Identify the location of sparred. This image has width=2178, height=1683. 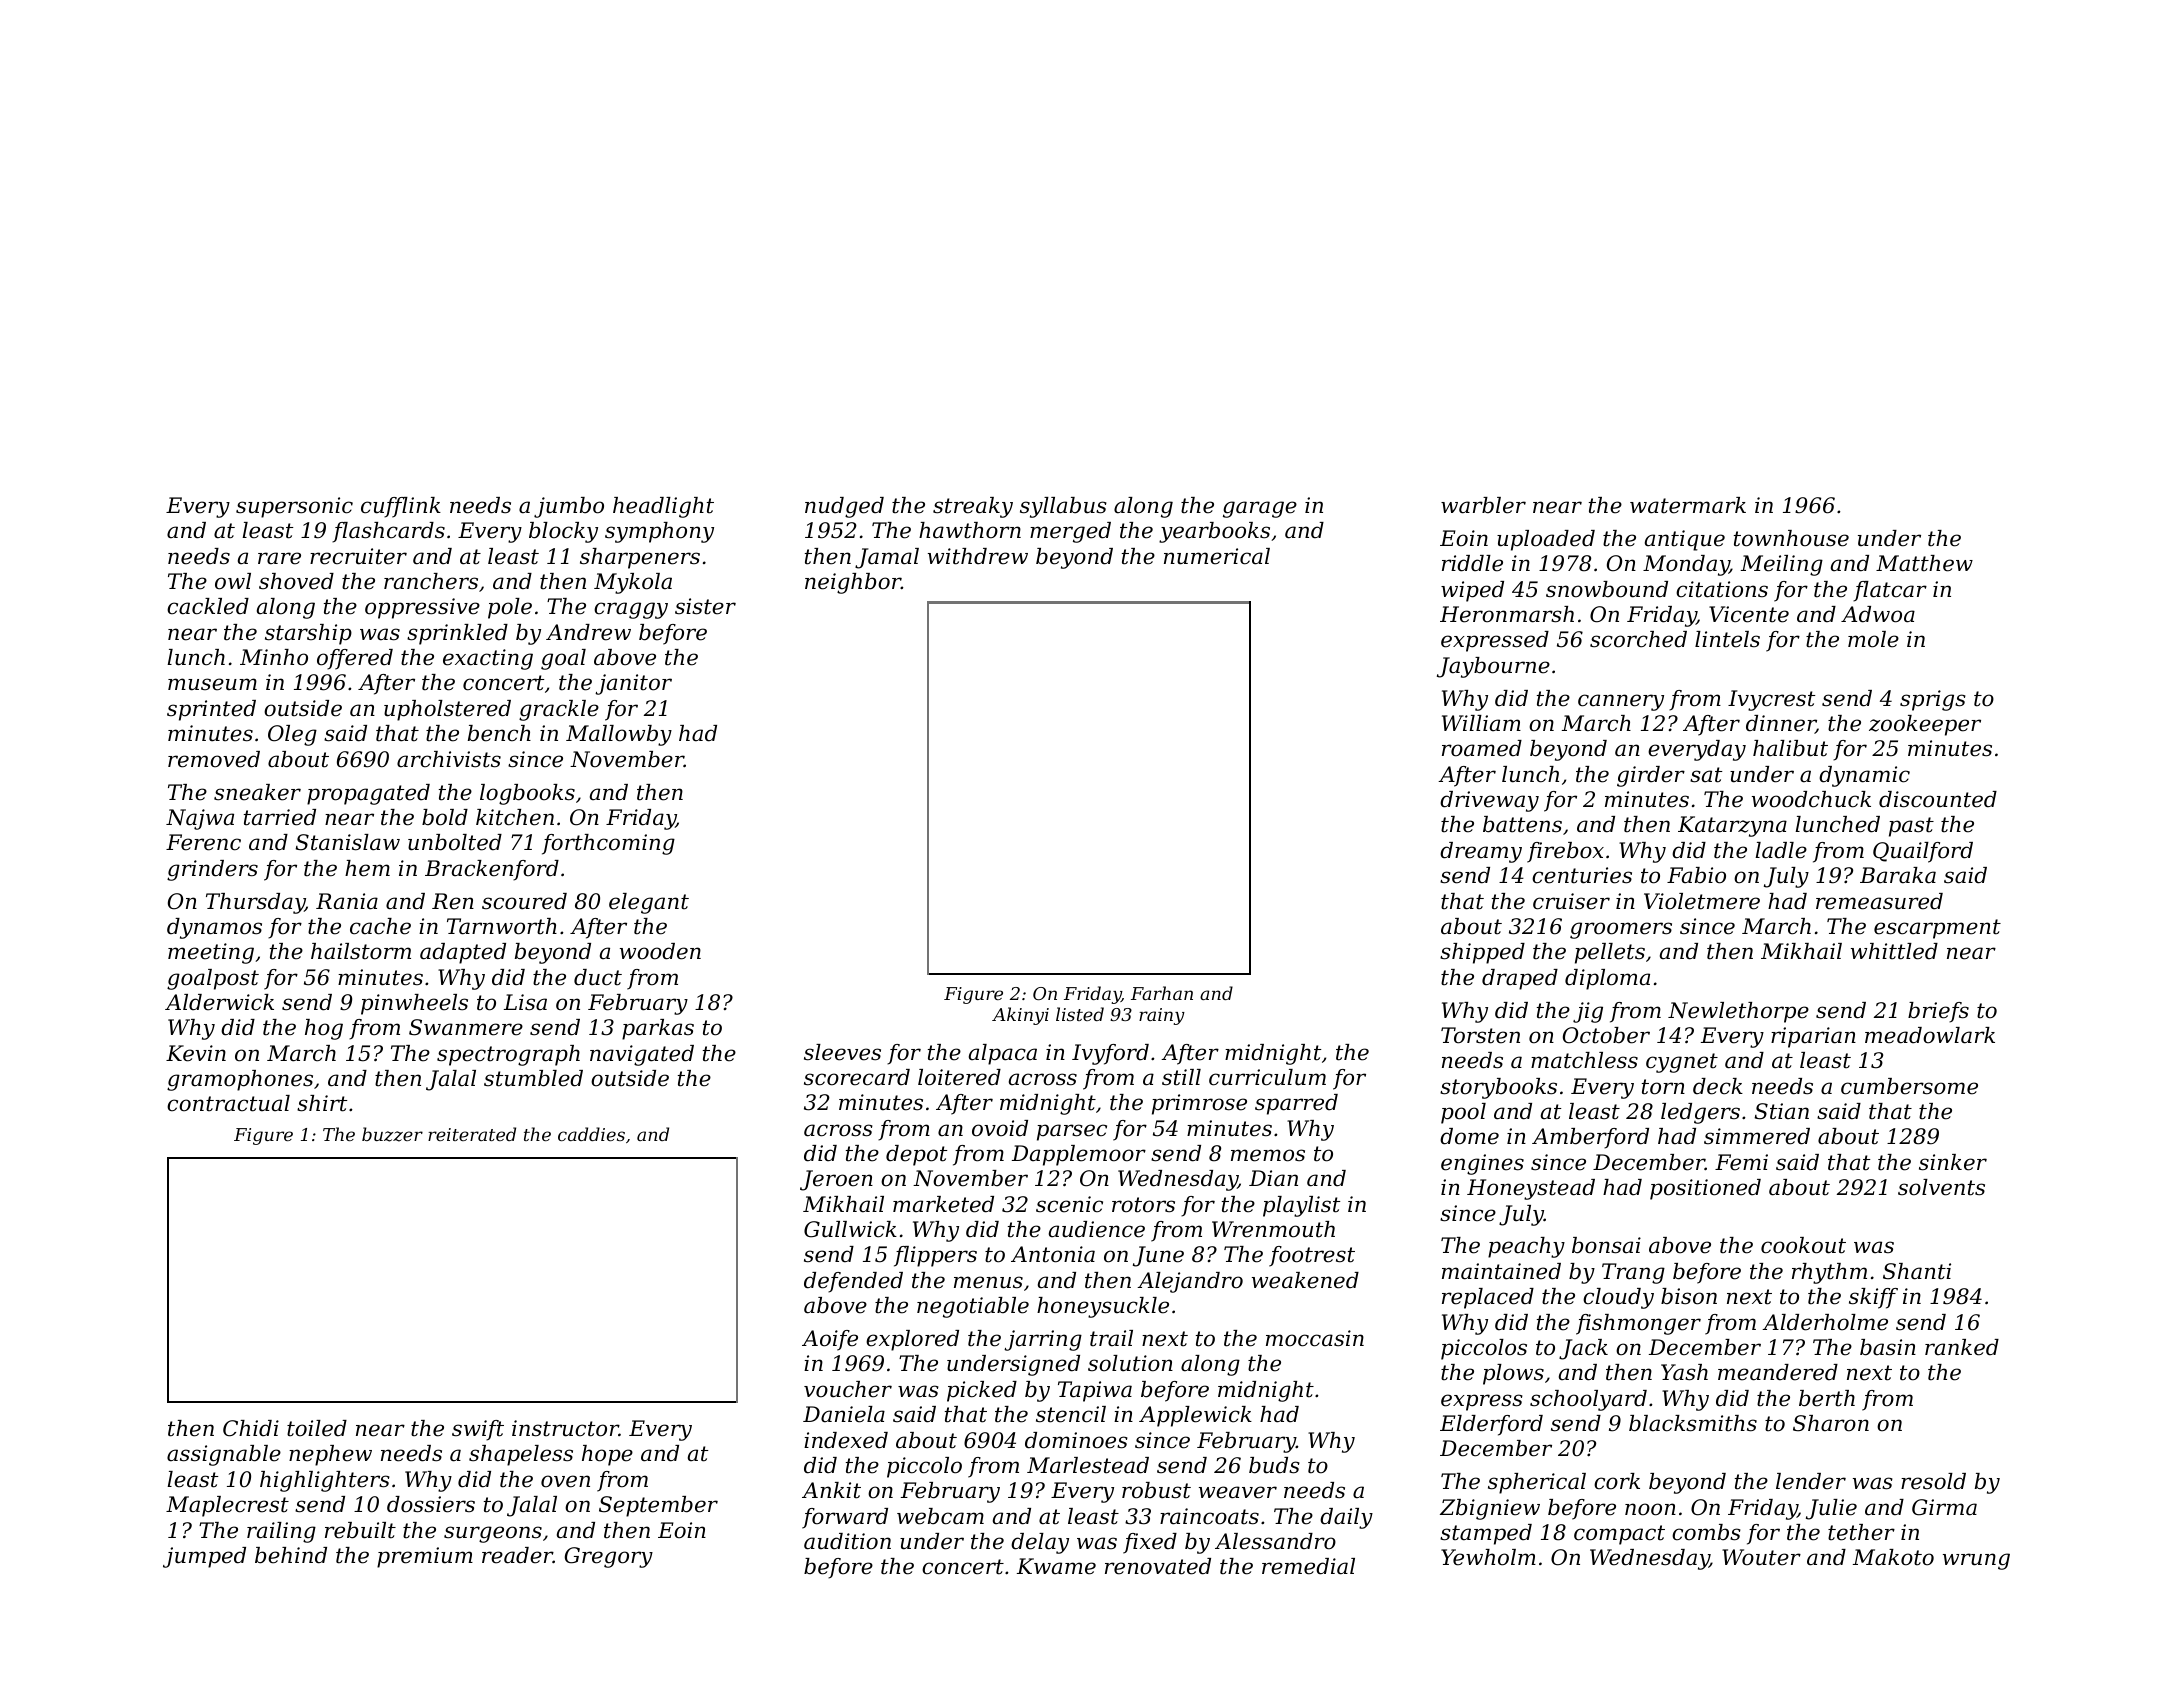
(1296, 1104).
